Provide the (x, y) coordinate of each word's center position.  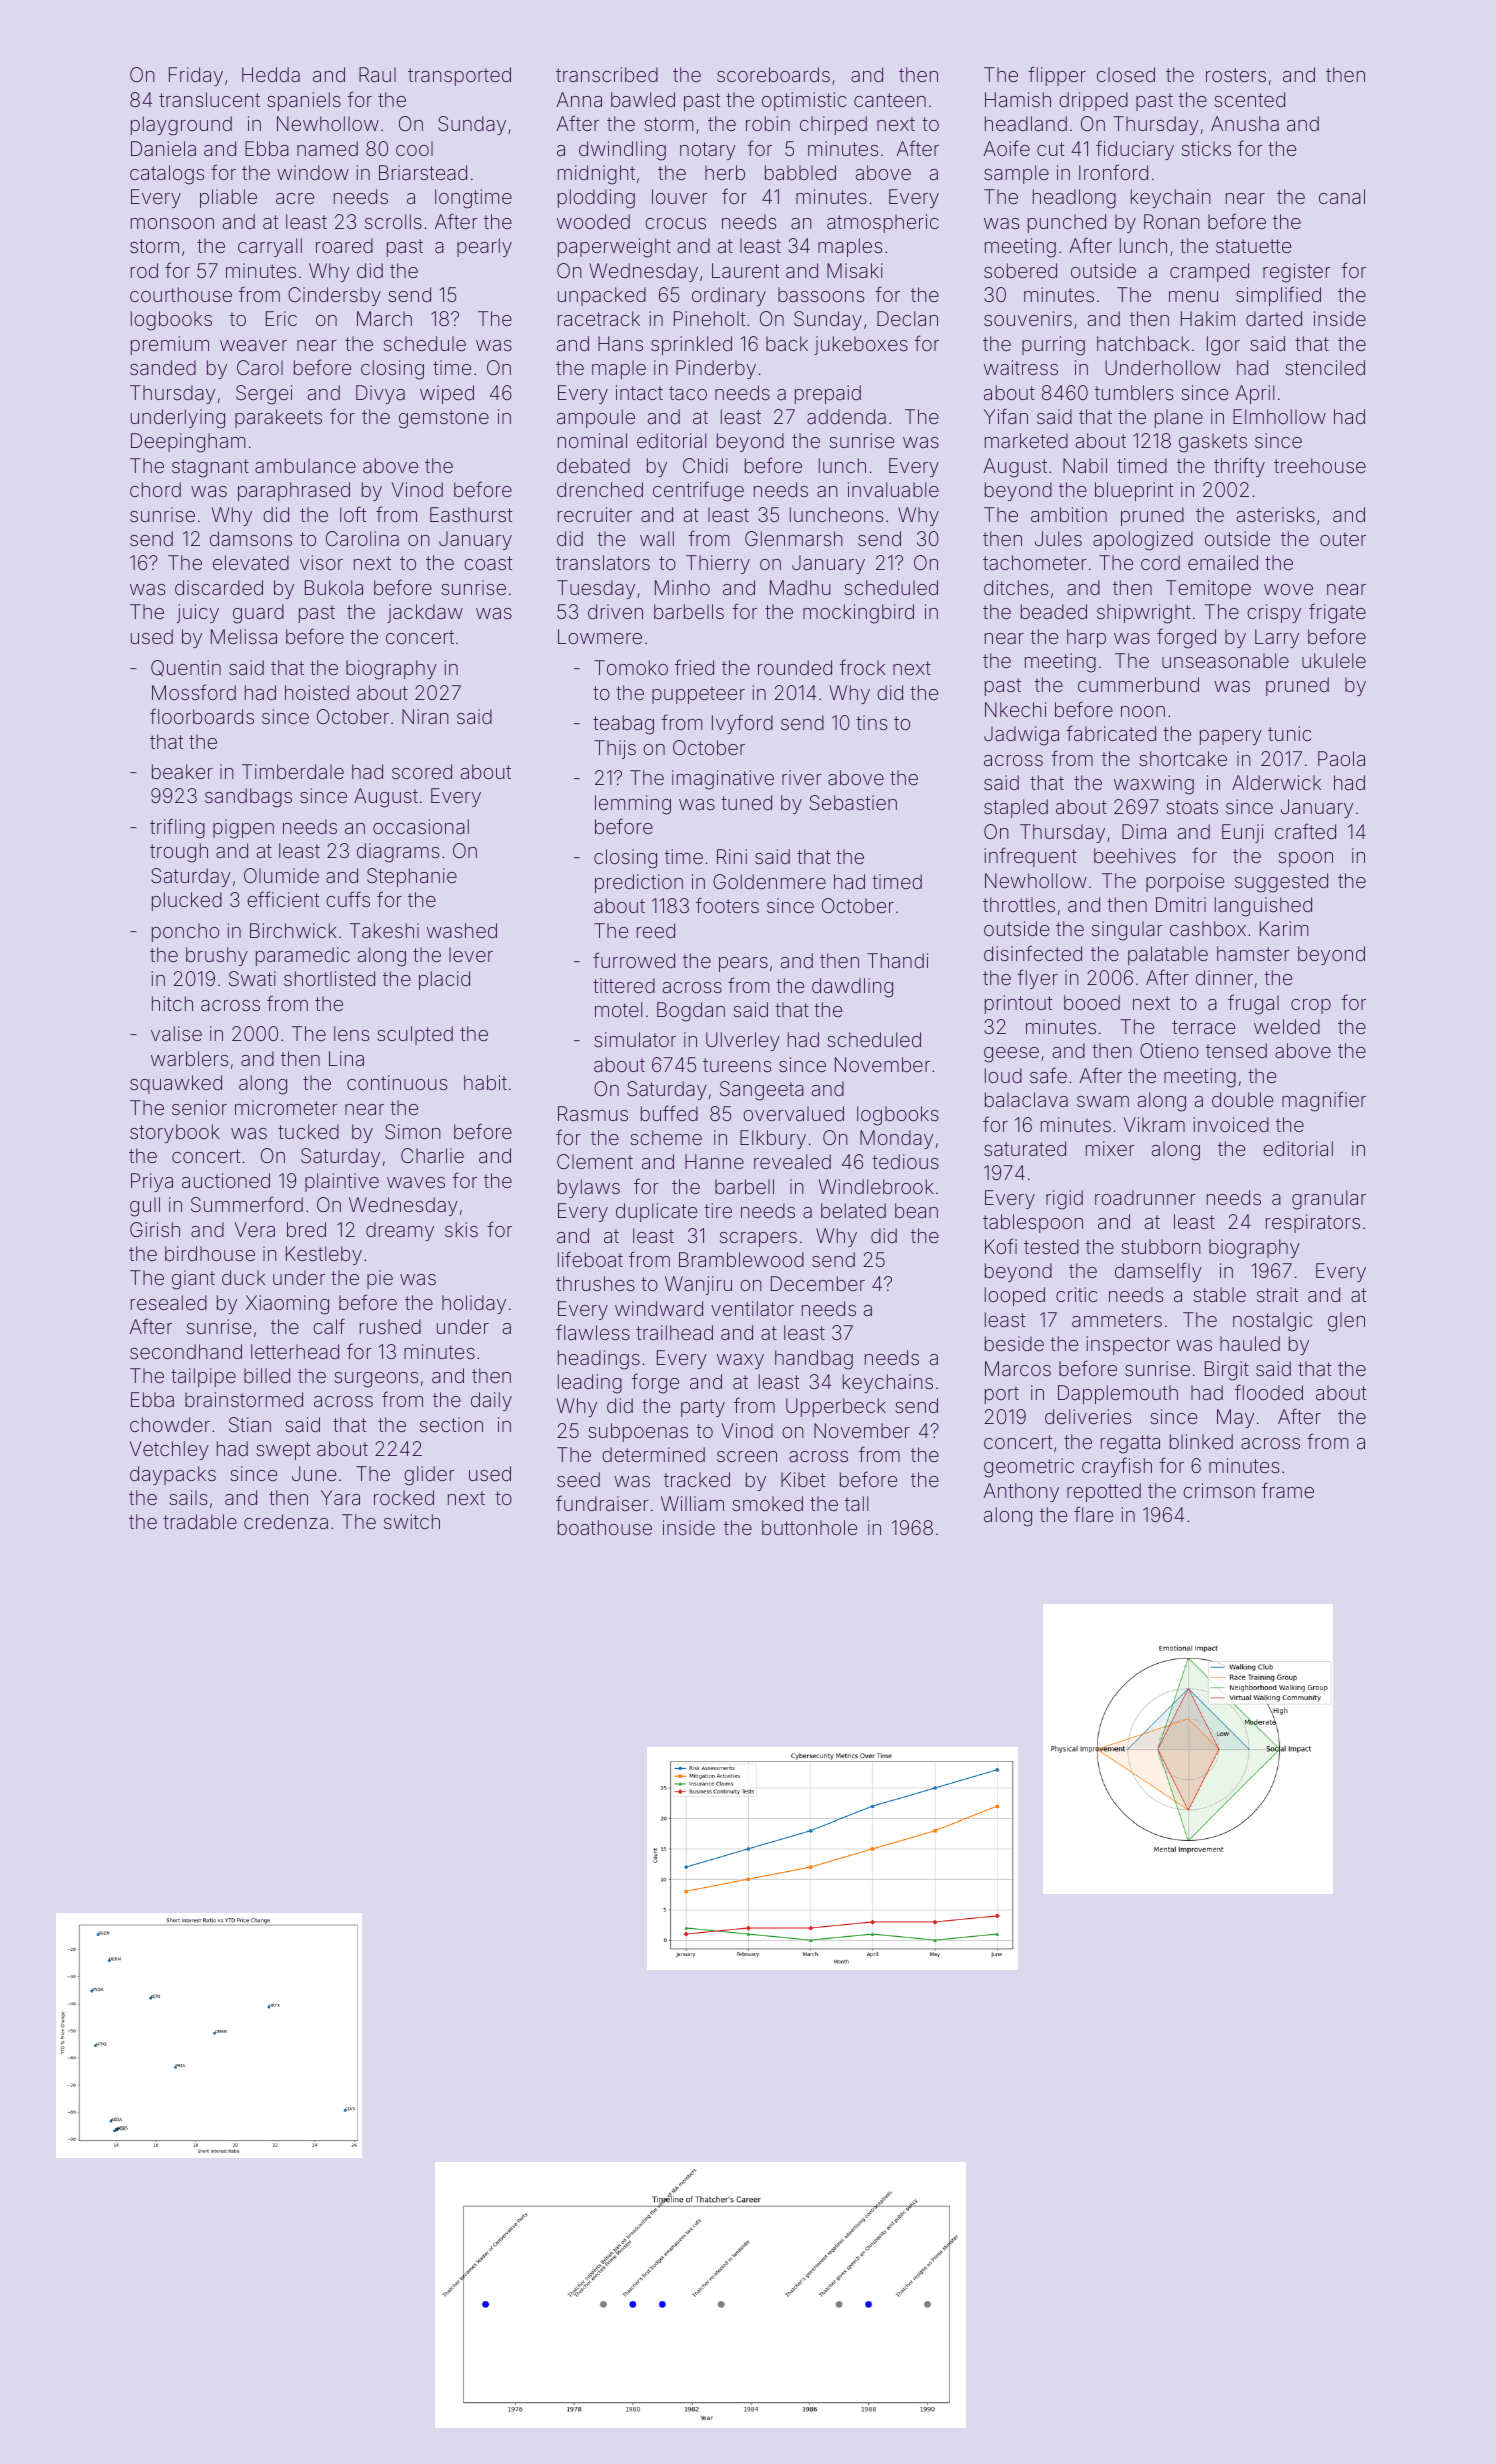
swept (283, 1451)
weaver (253, 345)
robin (768, 123)
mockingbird (858, 614)
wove (1288, 589)
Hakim (1208, 318)
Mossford (194, 692)
